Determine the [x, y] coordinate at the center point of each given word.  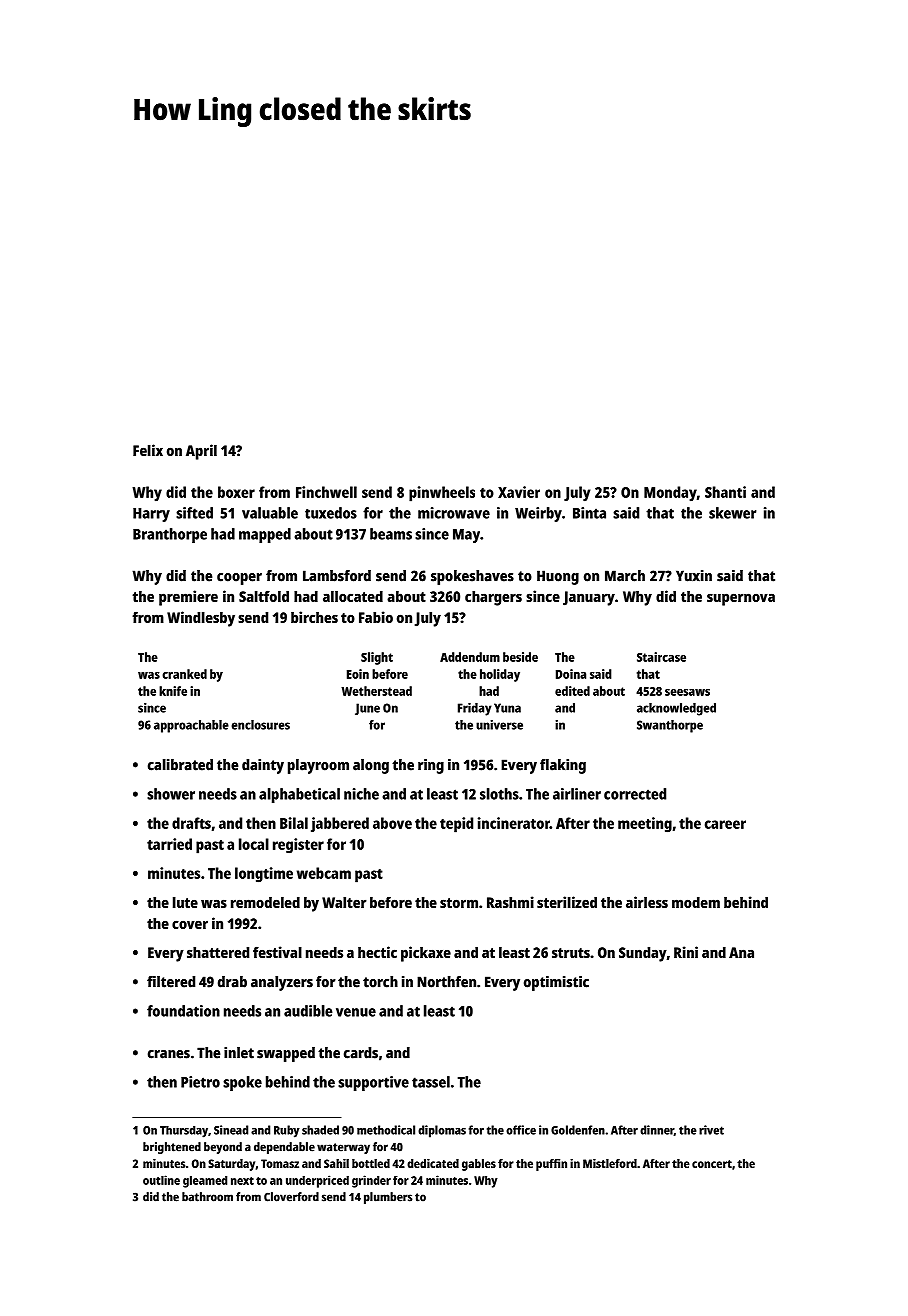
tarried [169, 844]
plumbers [388, 1198]
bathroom [207, 1197]
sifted [194, 513]
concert [712, 1164]
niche [361, 794]
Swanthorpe [670, 726]
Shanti [725, 492]
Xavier [519, 492]
